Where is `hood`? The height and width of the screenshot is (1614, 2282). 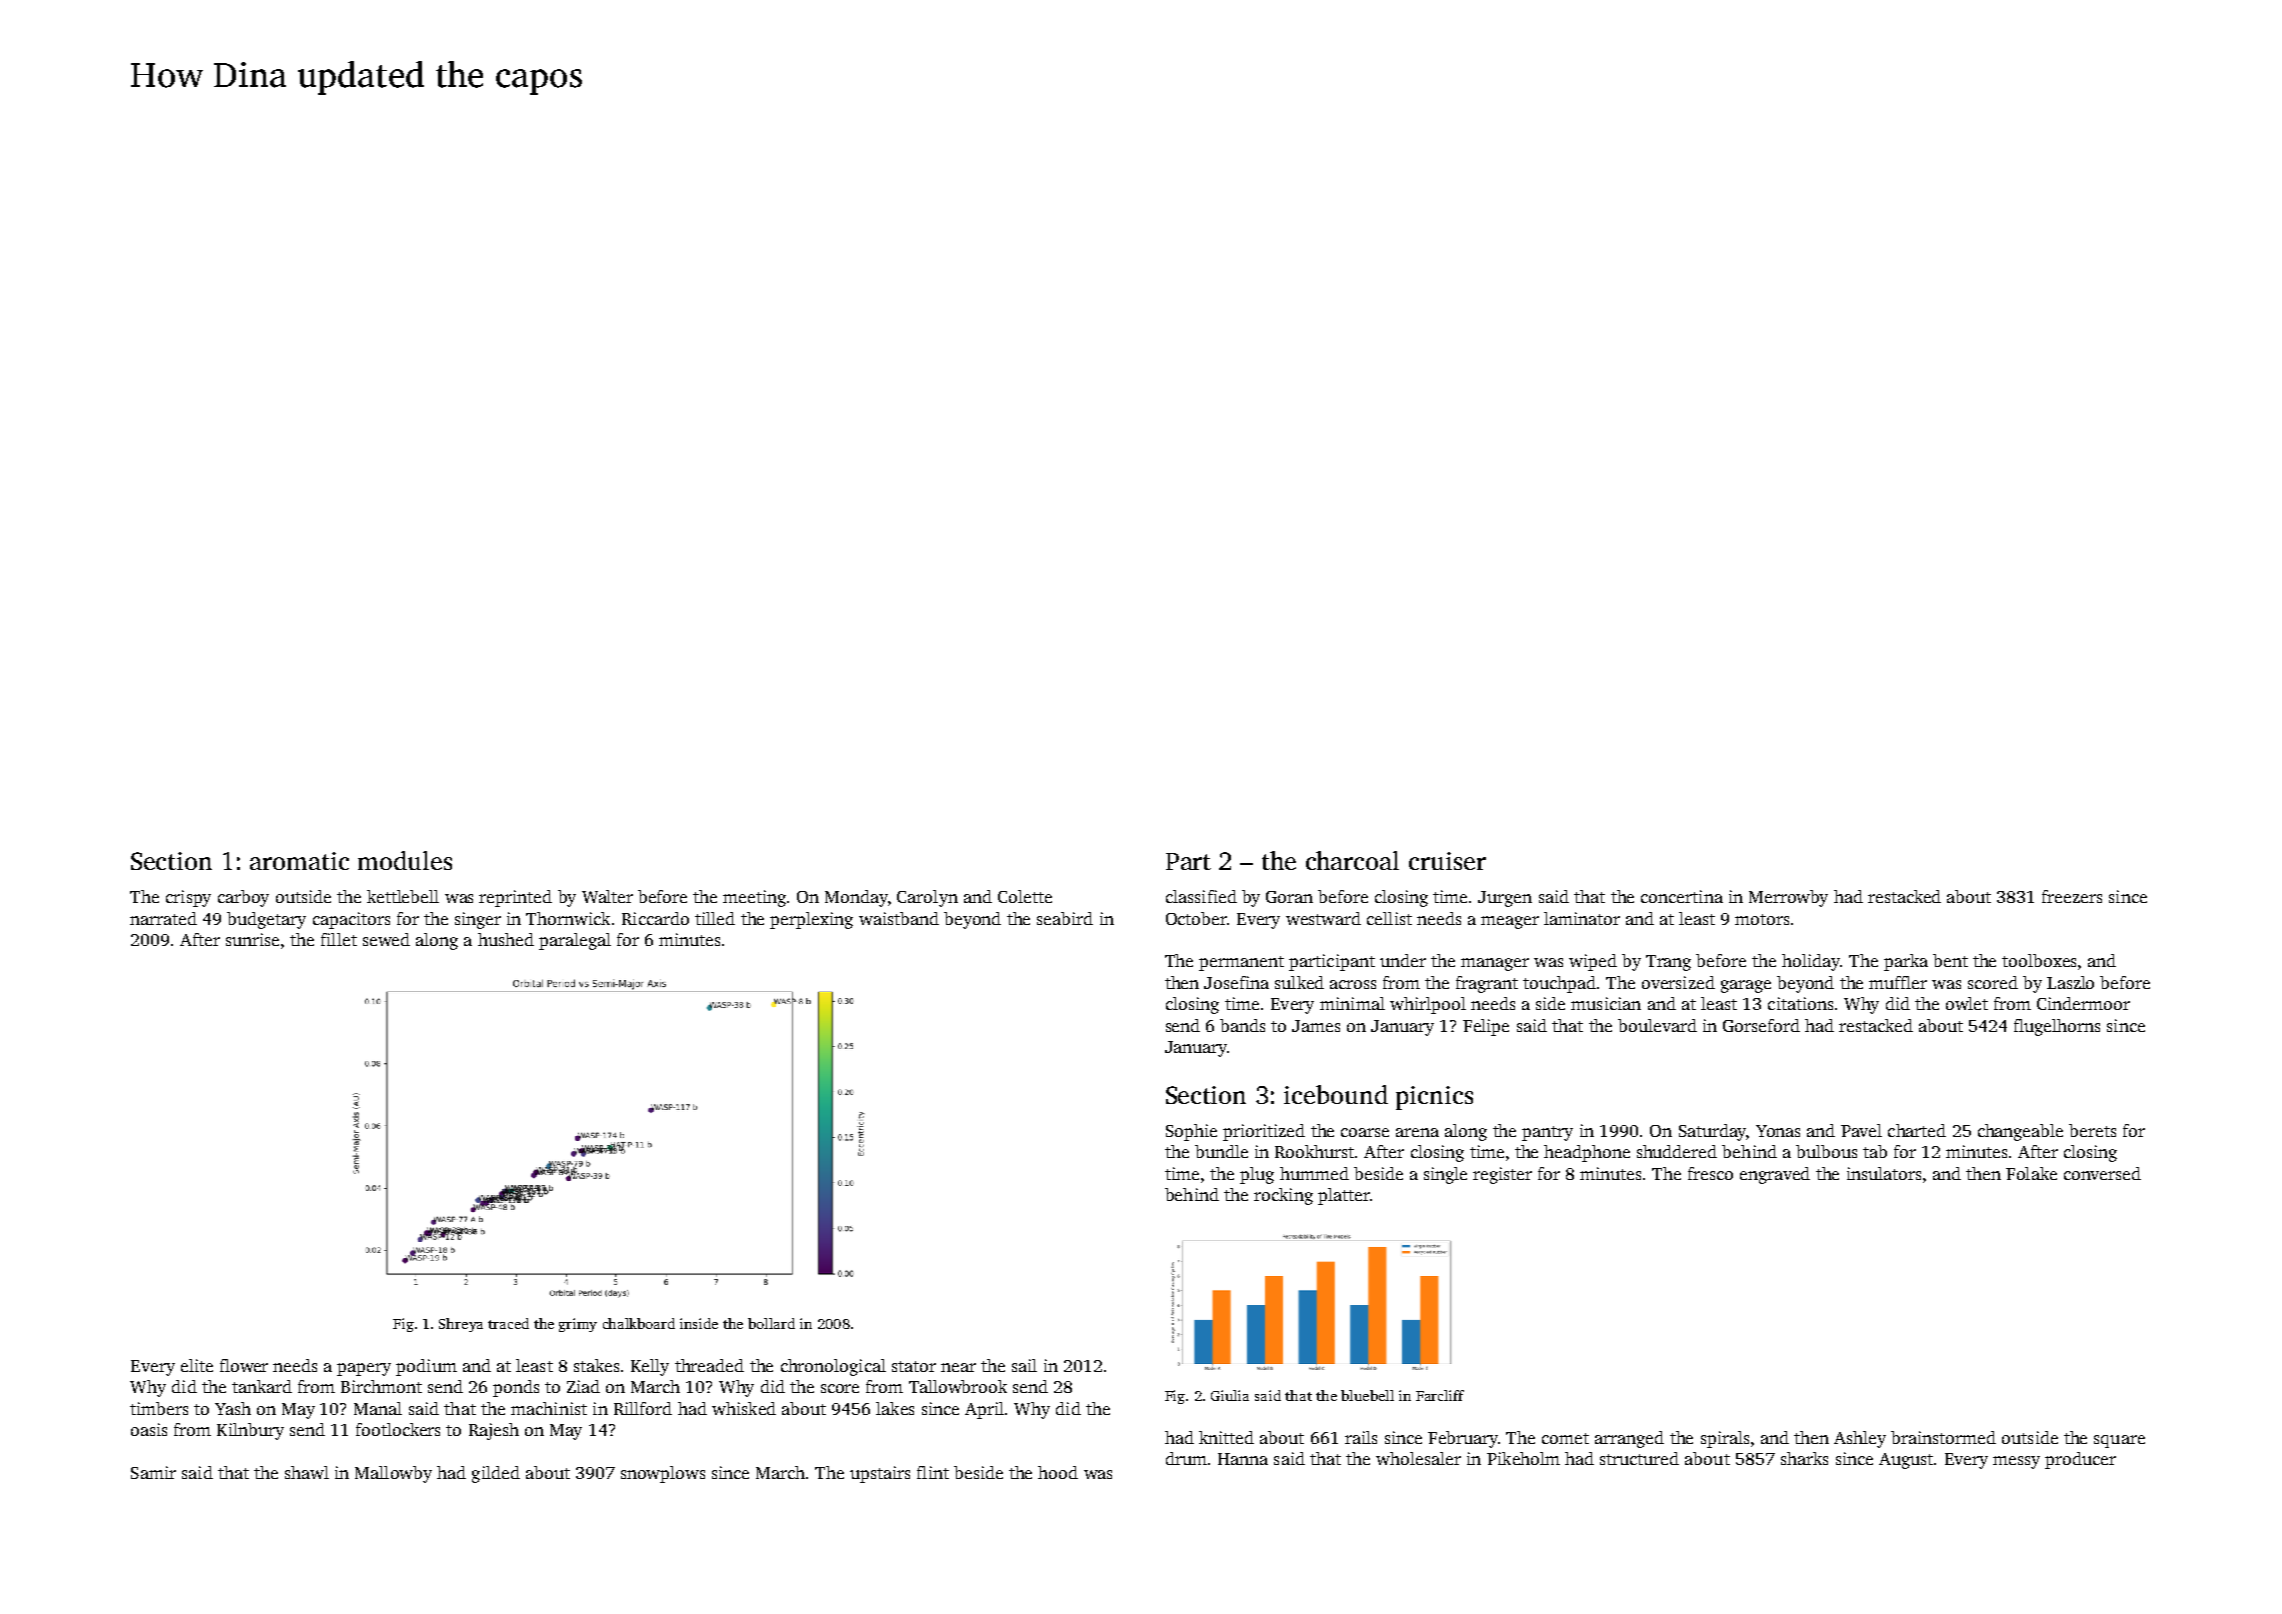
hood is located at coordinates (1058, 1472).
